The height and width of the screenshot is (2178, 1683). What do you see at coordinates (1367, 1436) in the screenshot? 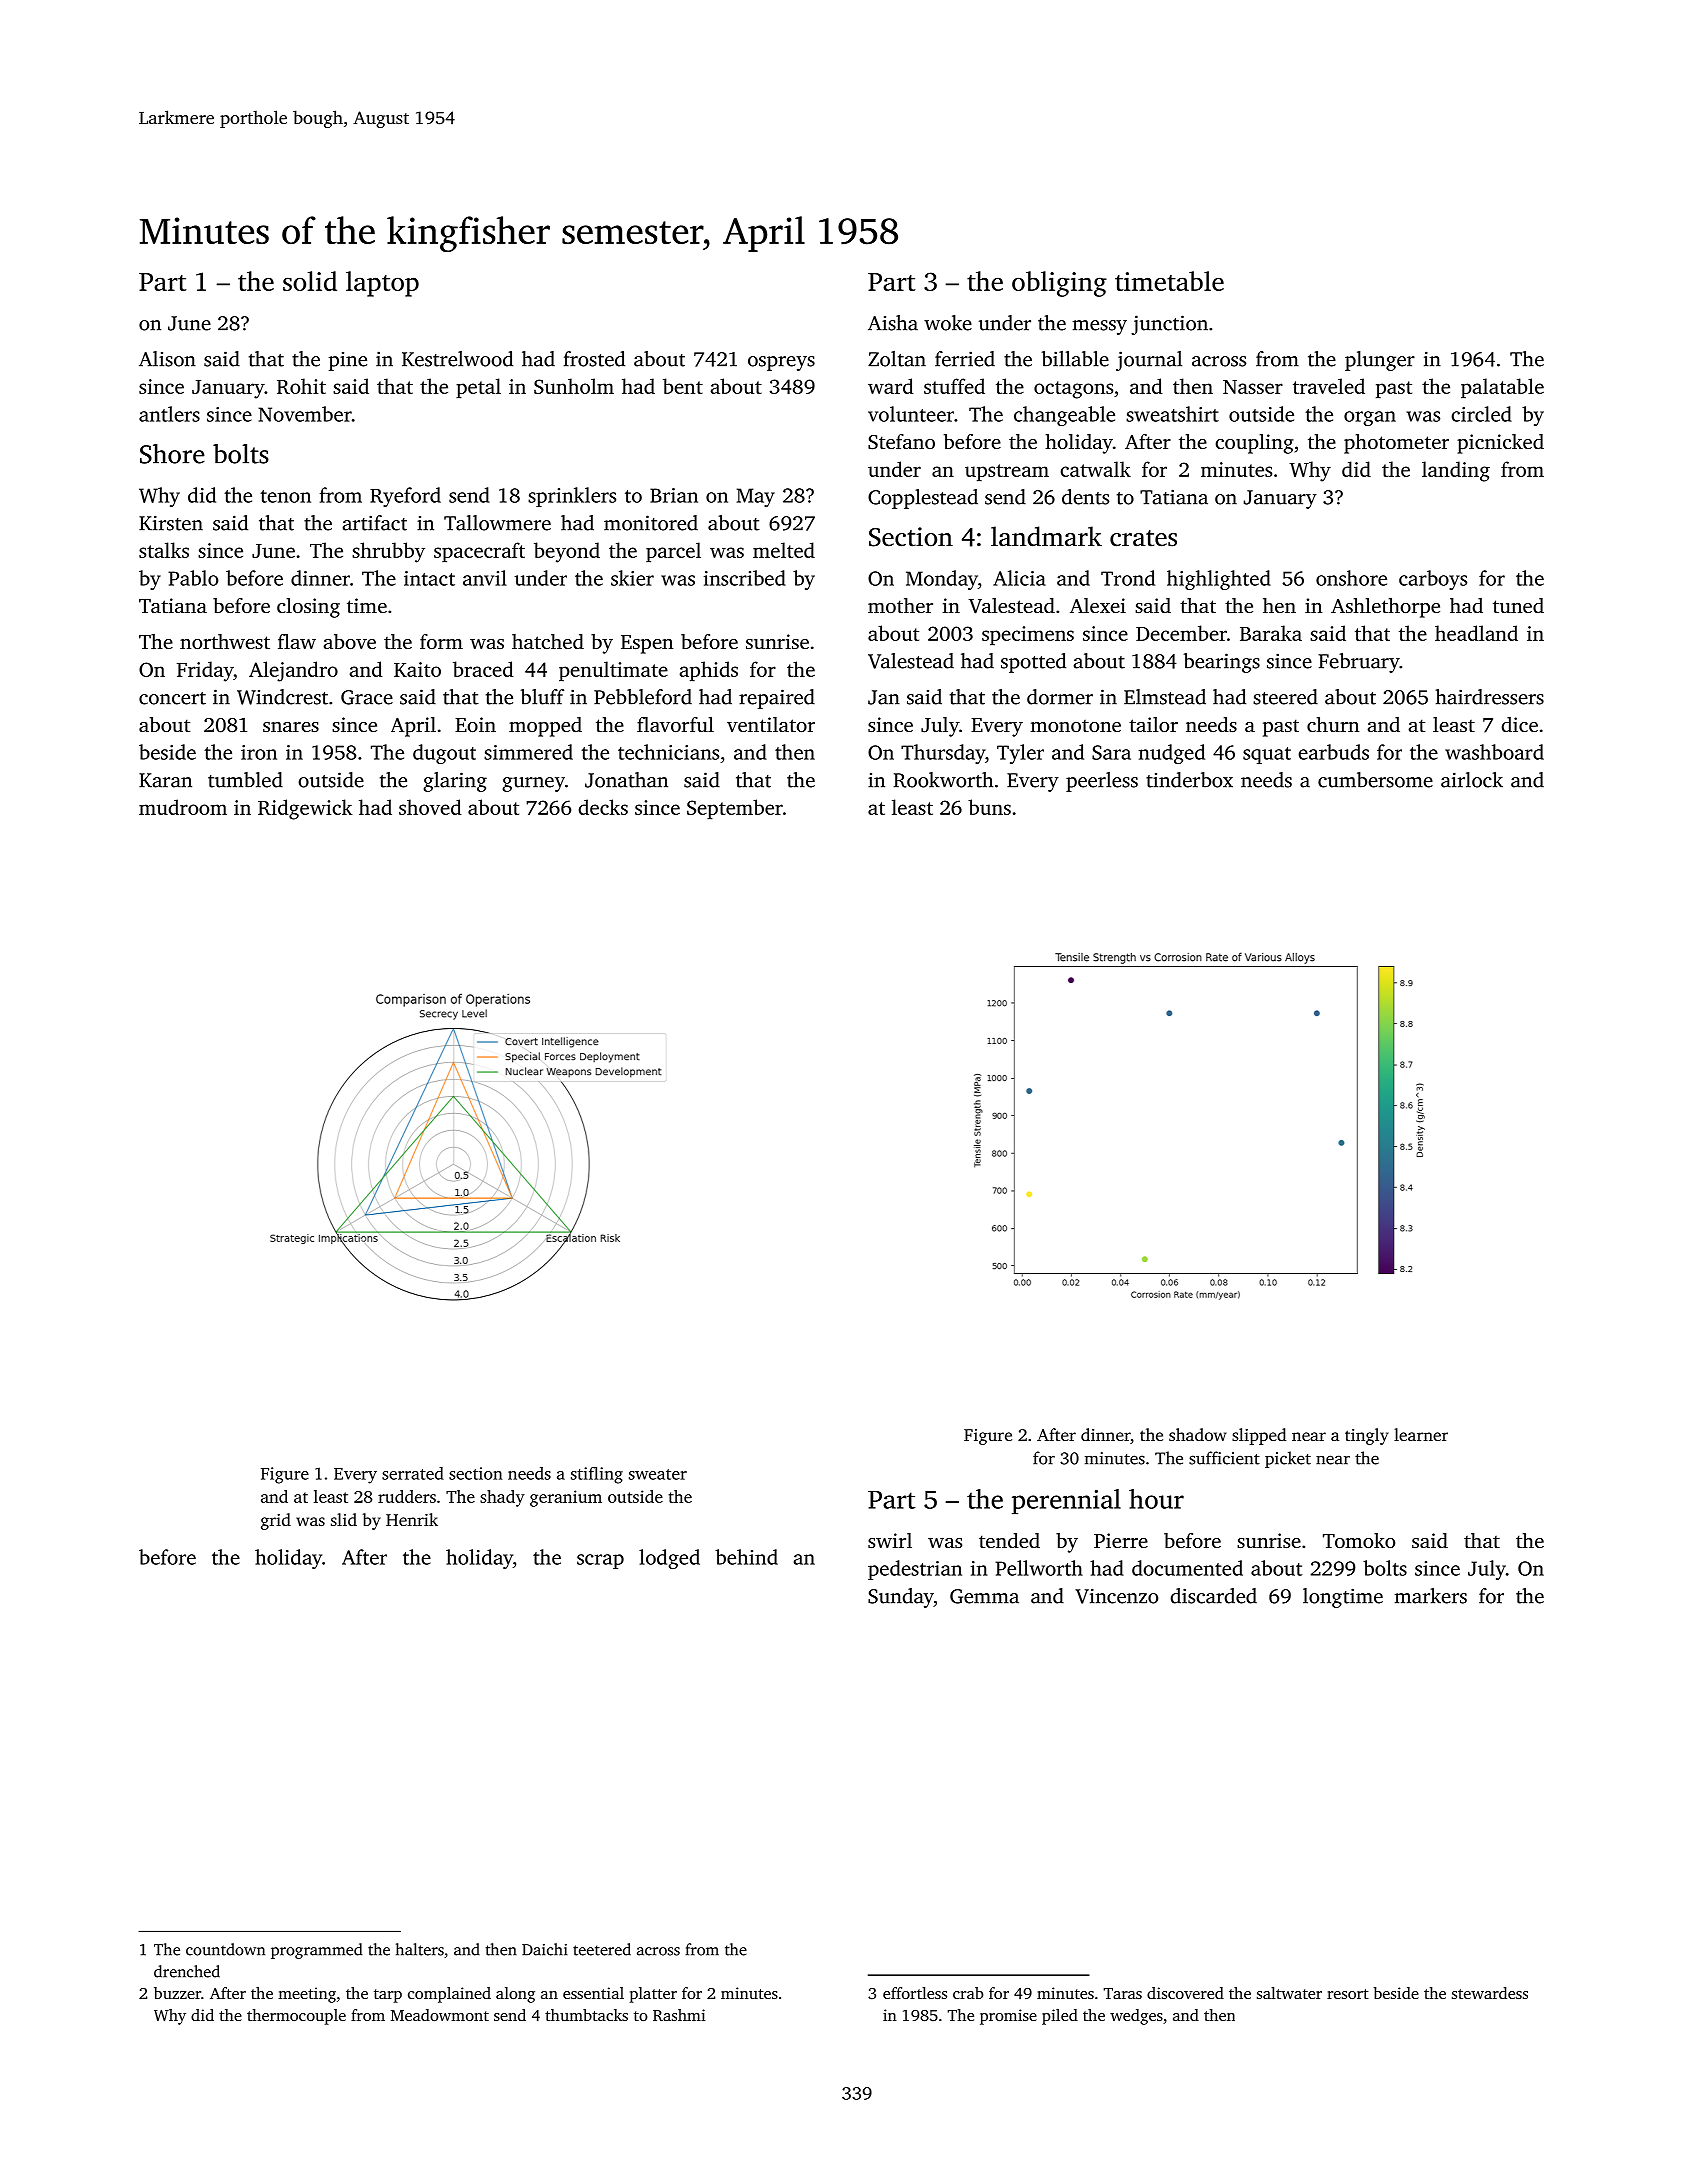
I see `tingly` at bounding box center [1367, 1436].
